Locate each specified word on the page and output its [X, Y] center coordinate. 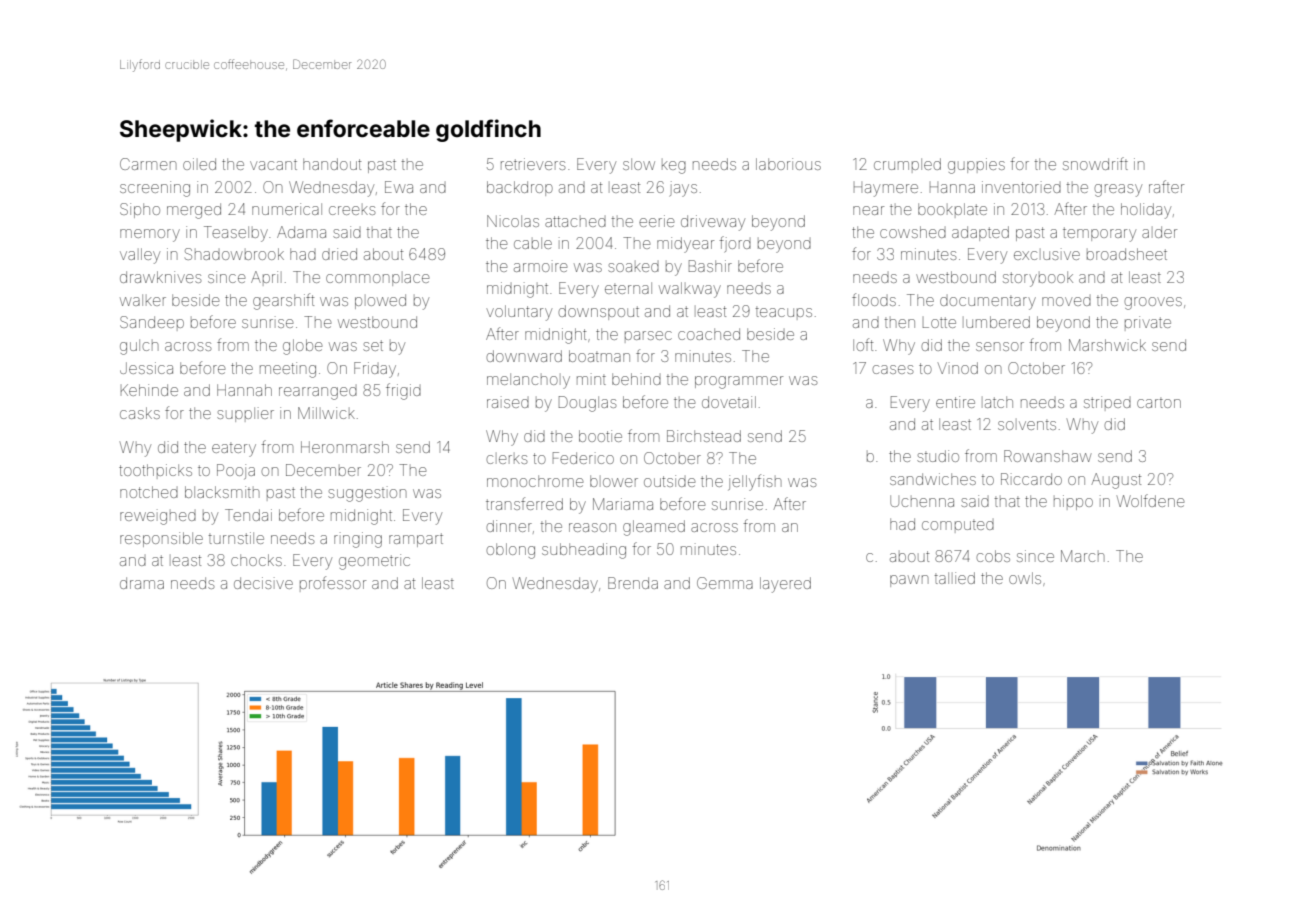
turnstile [236, 538]
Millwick [326, 413]
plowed [380, 301]
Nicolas [513, 221]
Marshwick [1107, 345]
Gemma [725, 583]
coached [709, 334]
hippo [1073, 502]
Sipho [140, 210]
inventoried [1021, 187]
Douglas [587, 404]
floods [874, 299]
